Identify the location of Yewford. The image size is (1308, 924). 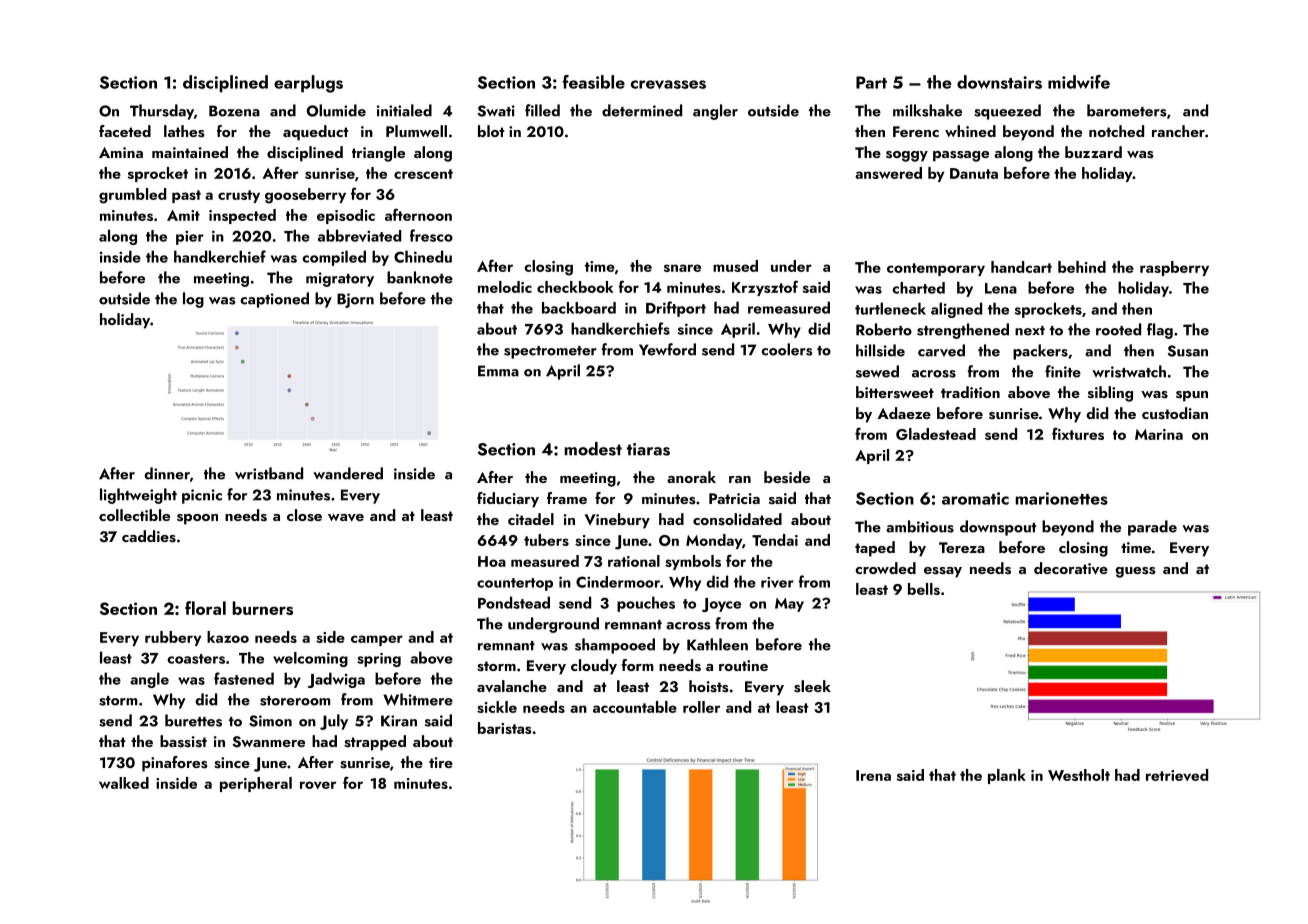
(667, 349).
